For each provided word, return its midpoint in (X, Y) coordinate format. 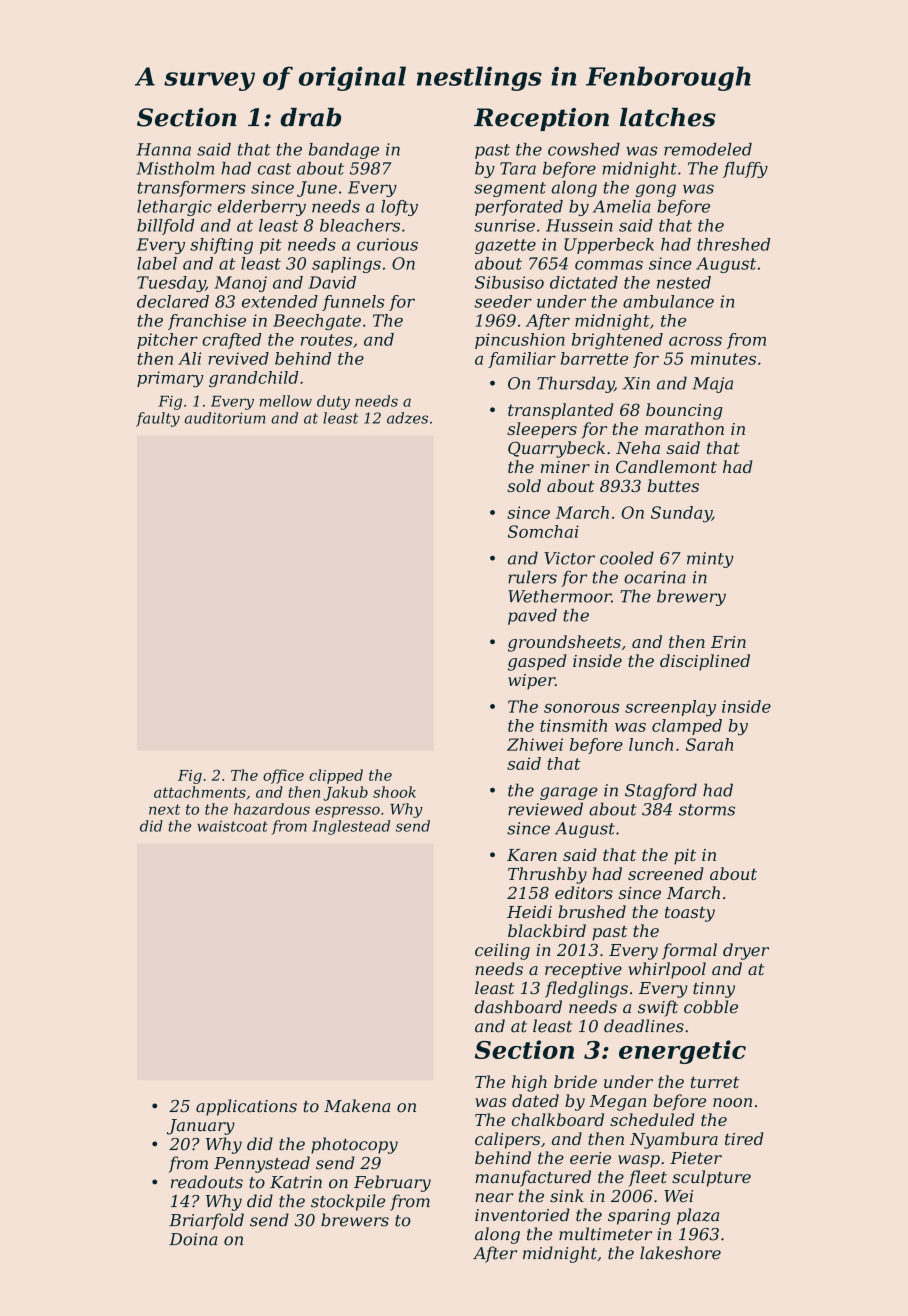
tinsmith (573, 725)
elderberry (262, 208)
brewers (355, 1220)
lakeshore (680, 1253)
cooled (627, 558)
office (283, 776)
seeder (503, 301)
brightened (617, 341)
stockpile (348, 1202)
